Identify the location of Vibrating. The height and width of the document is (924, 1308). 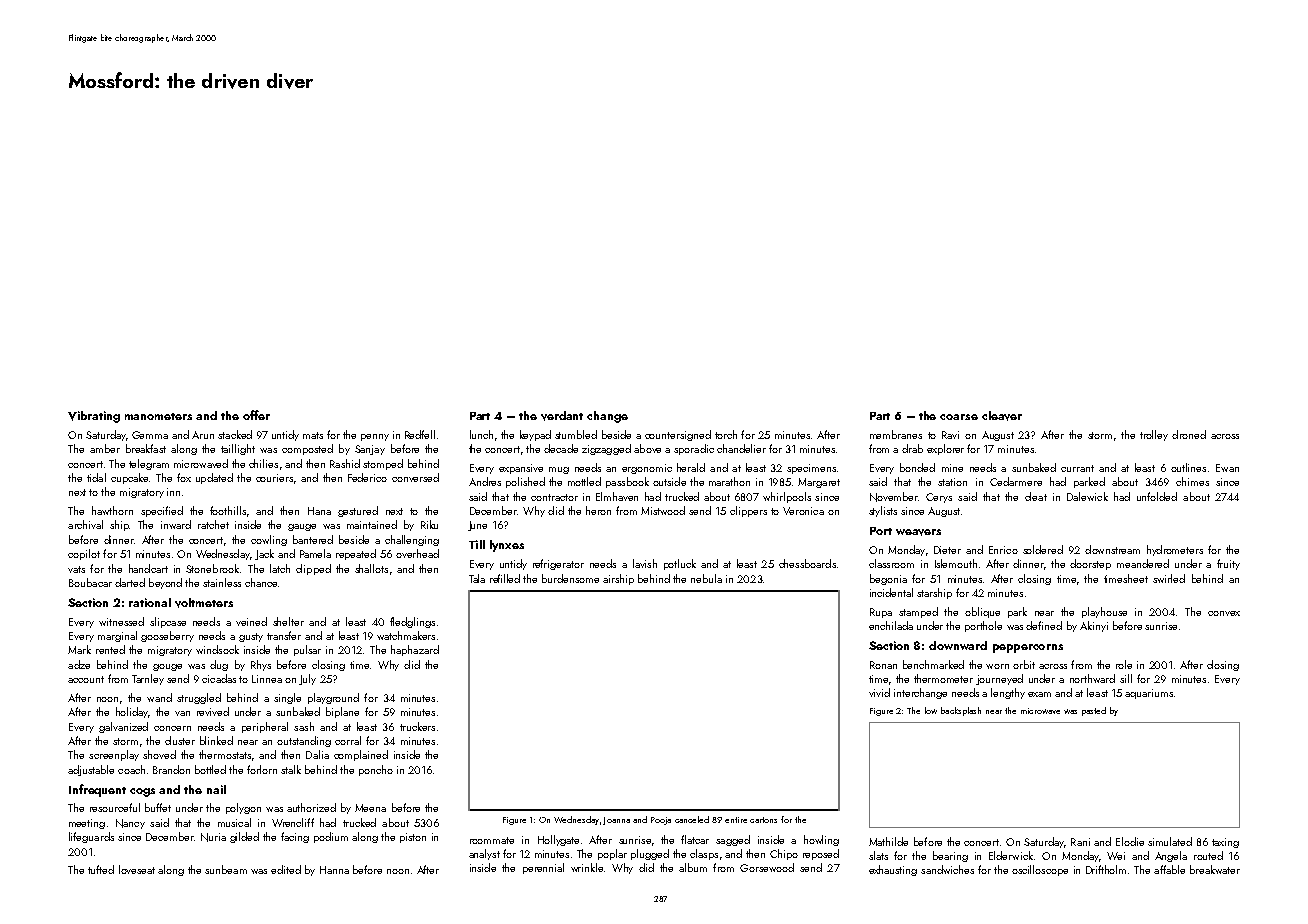
(94, 417).
